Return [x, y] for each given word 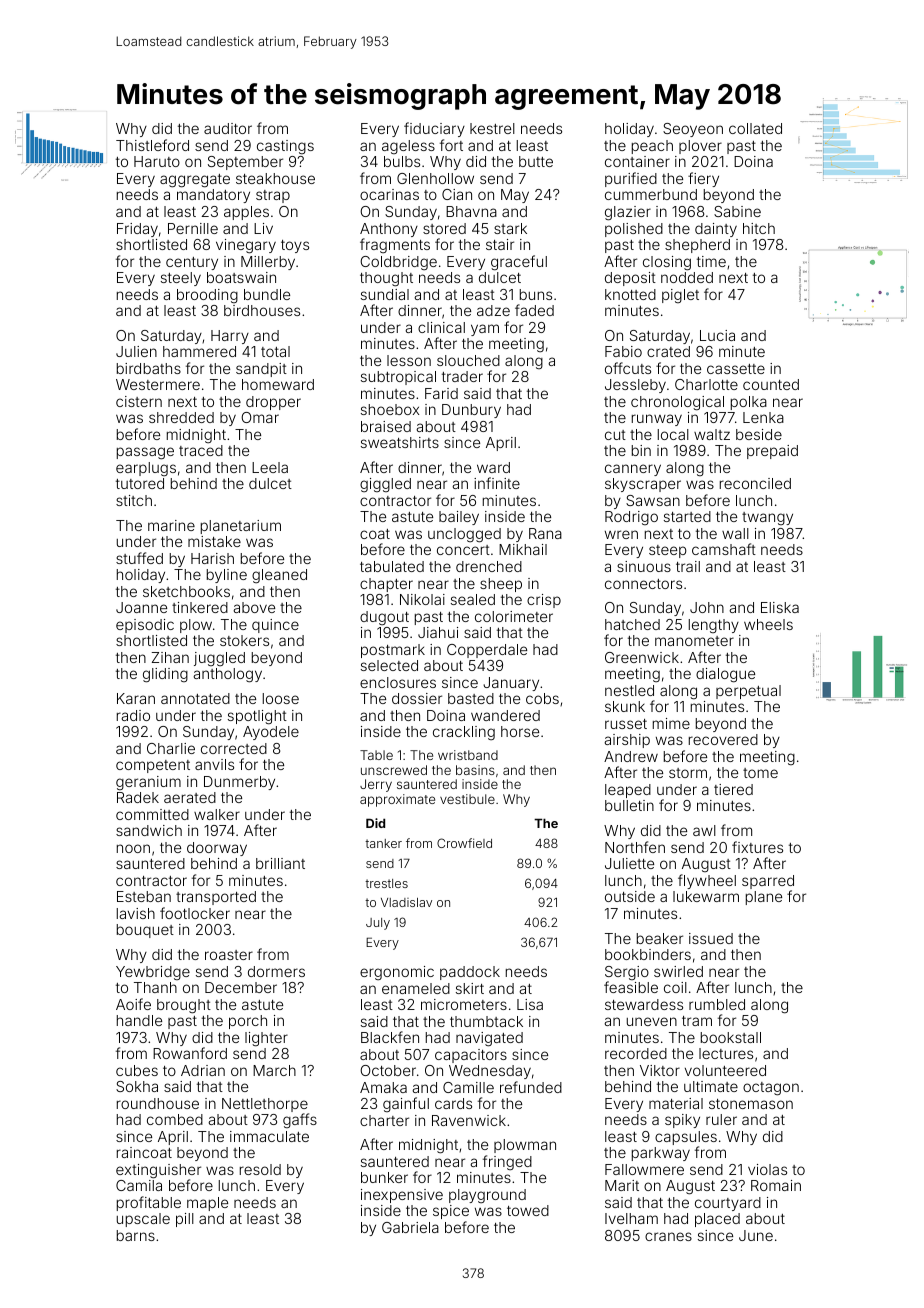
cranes [668, 1236]
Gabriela [410, 1227]
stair [500, 244]
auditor [228, 128]
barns [136, 1235]
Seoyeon [693, 130]
